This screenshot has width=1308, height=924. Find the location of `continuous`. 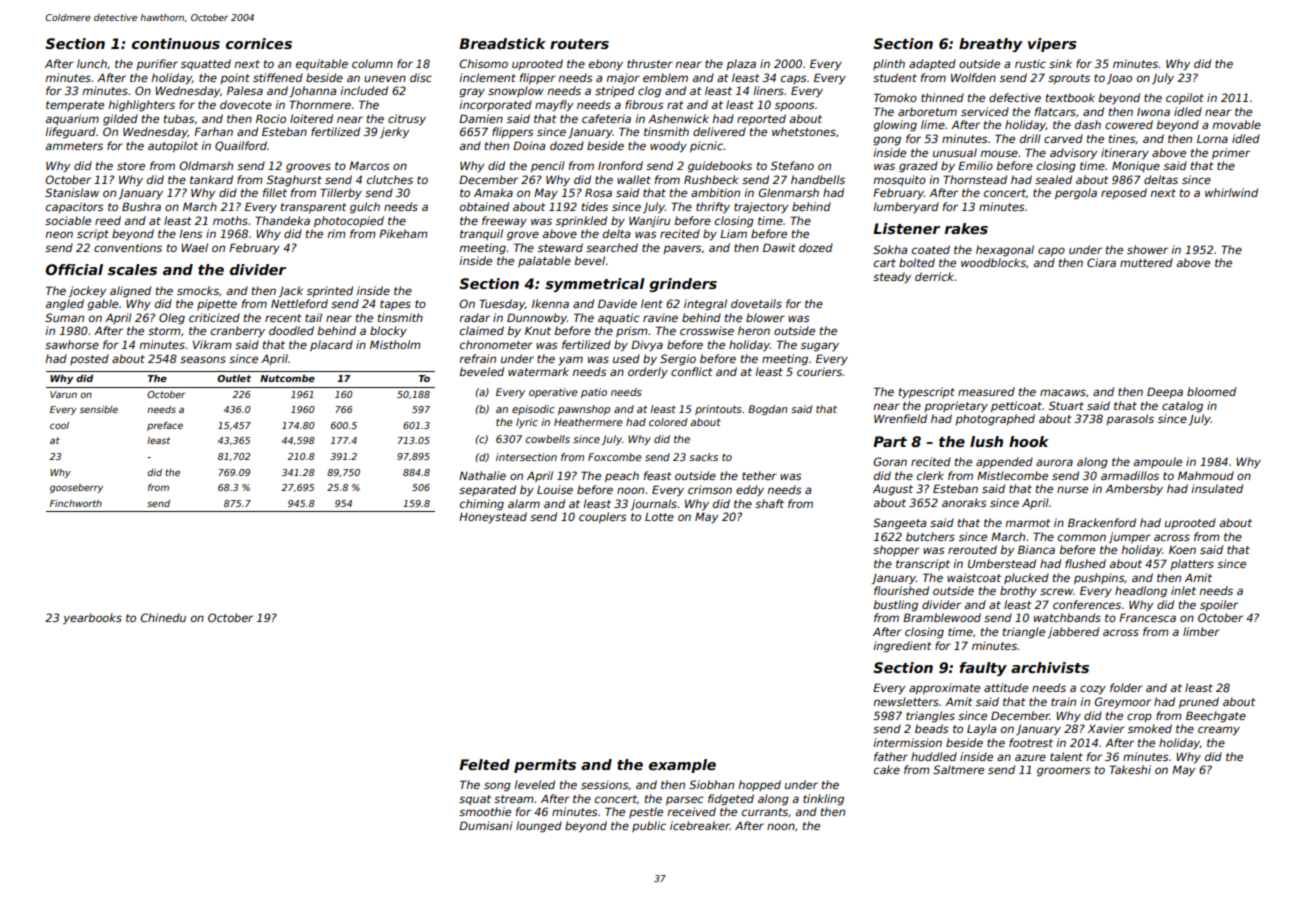

continuous is located at coordinates (176, 43).
